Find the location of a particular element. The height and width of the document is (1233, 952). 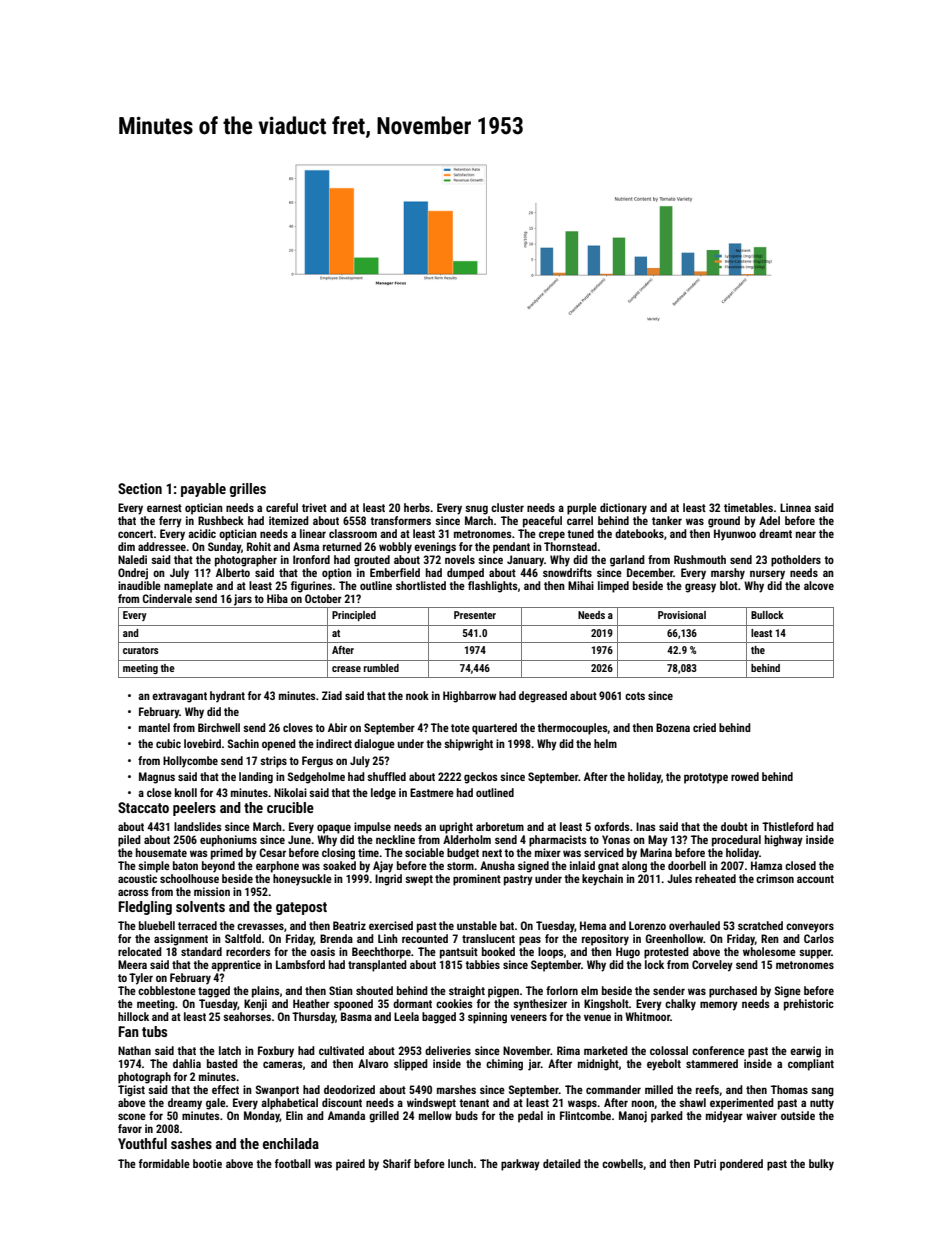

rumbled is located at coordinates (381, 668).
